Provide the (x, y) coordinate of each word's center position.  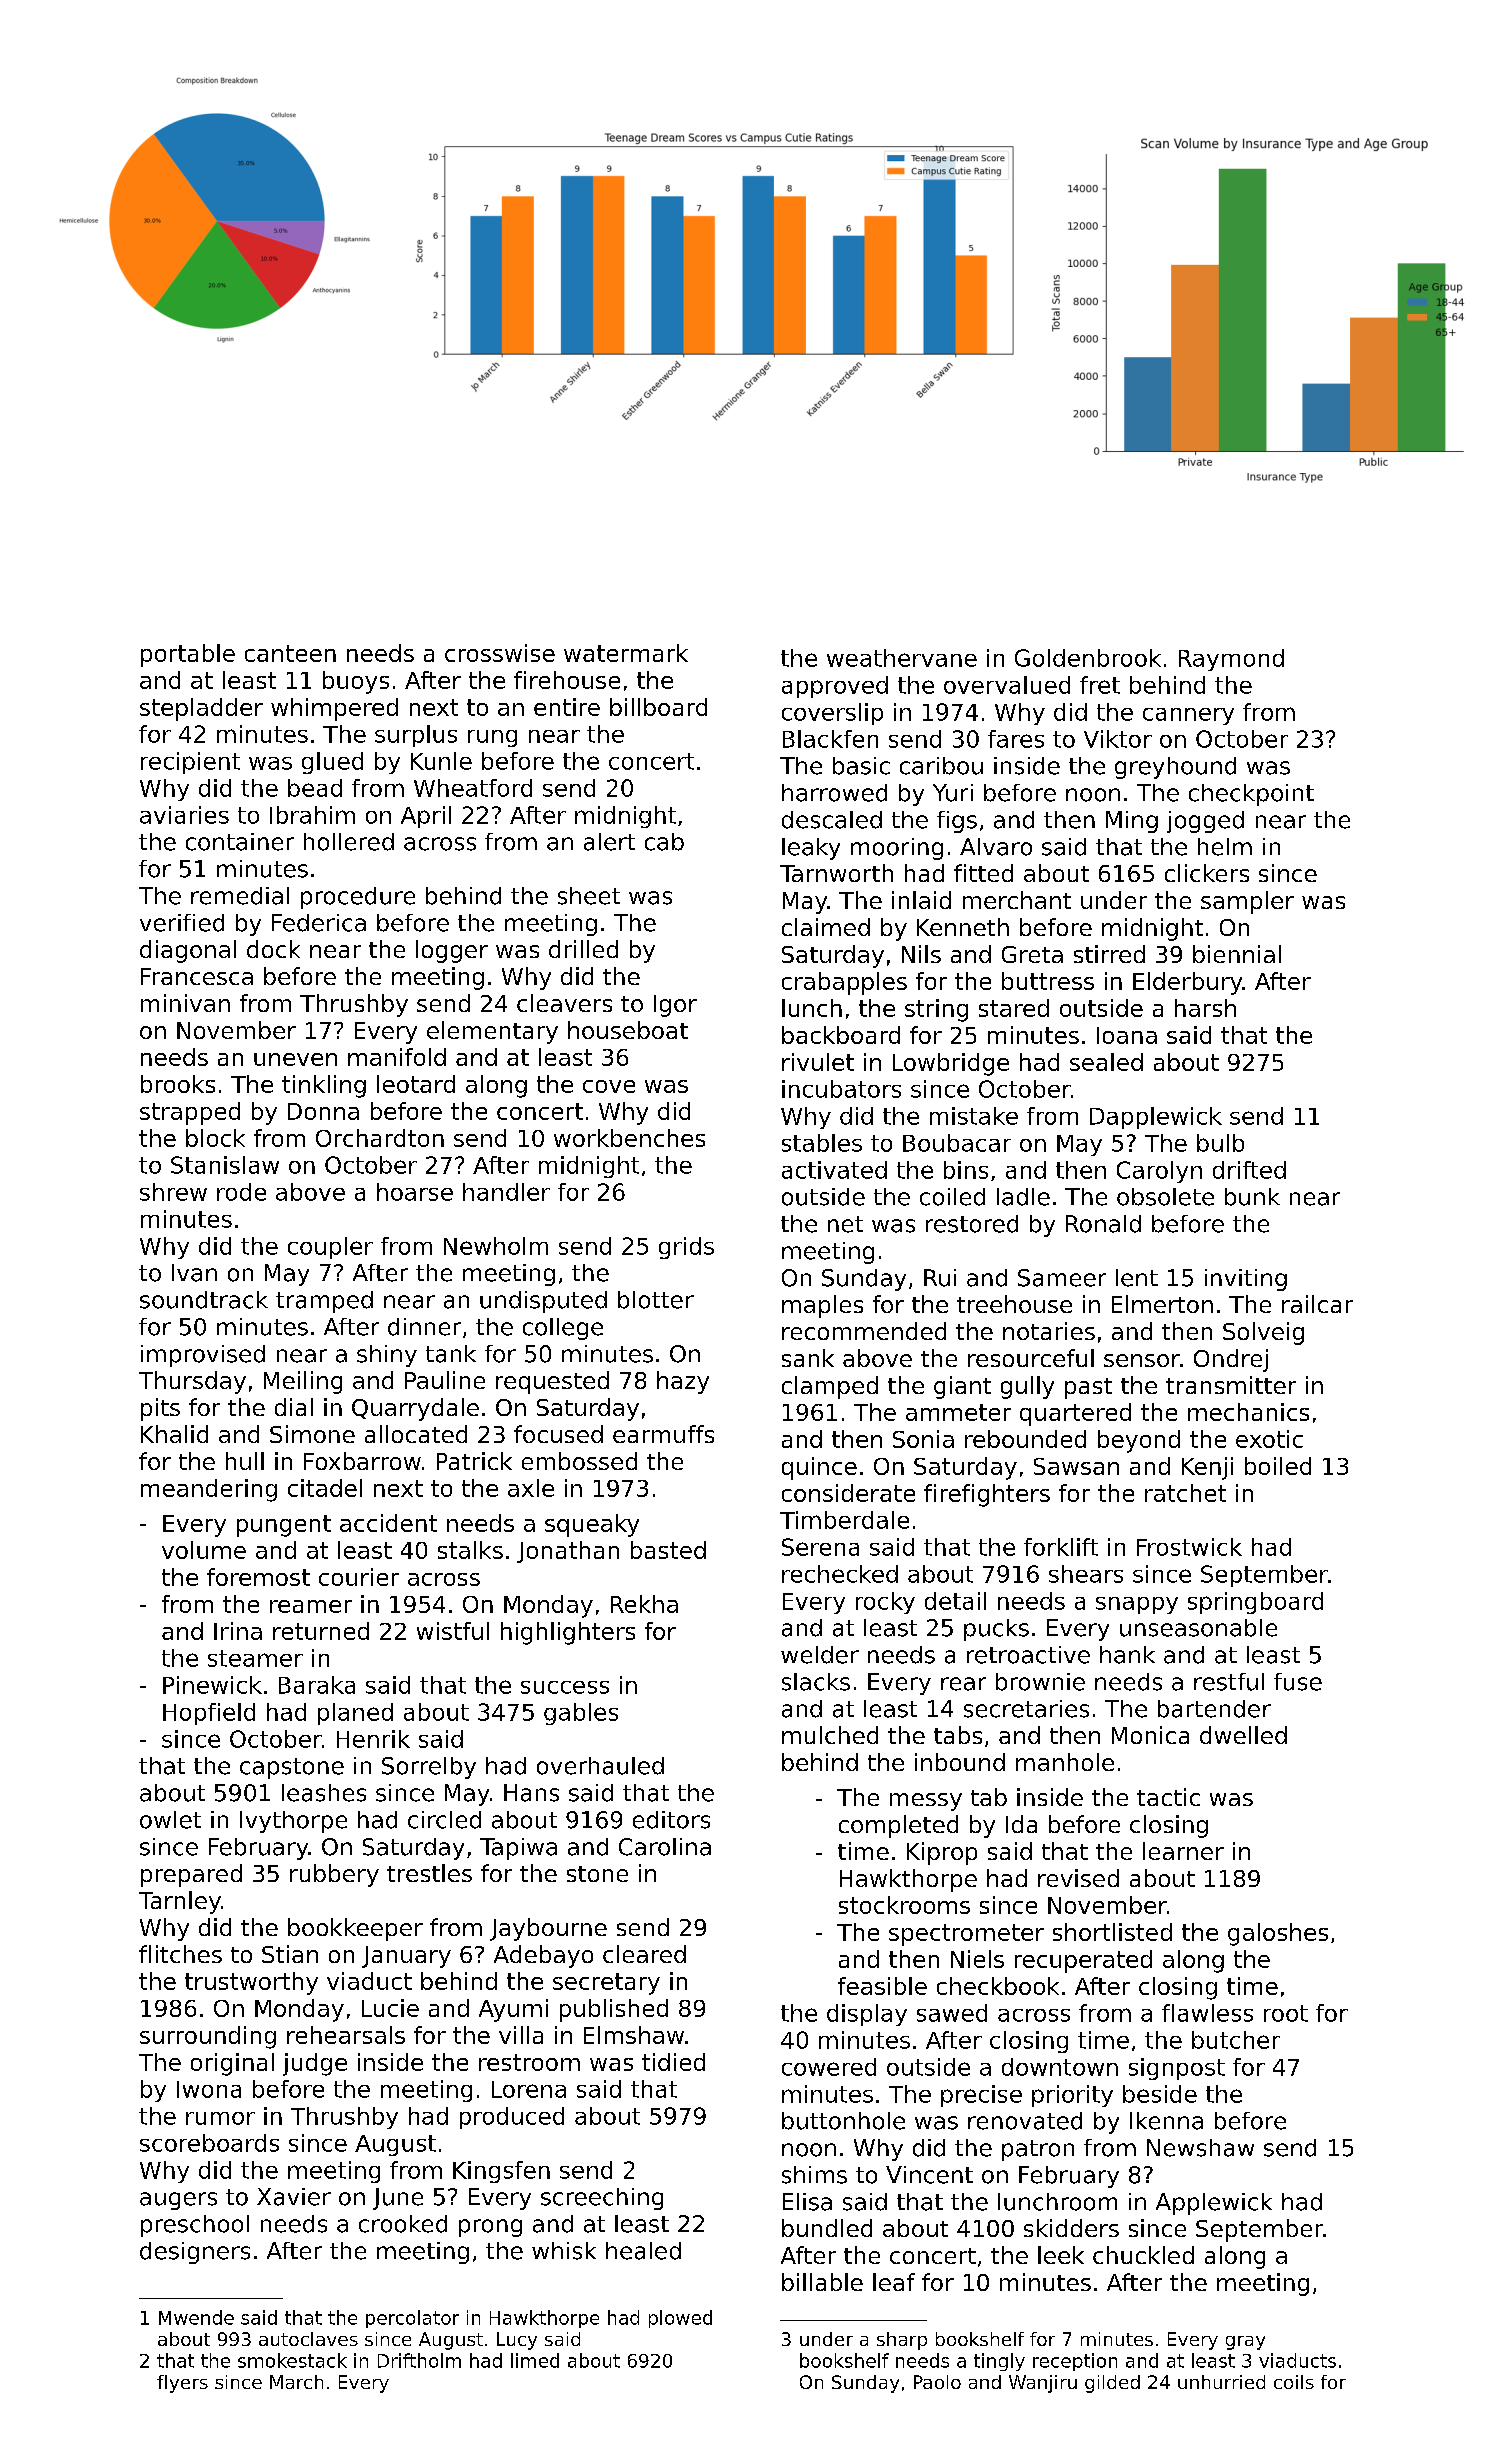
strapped (190, 1113)
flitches (180, 1954)
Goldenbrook (1088, 658)
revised (1078, 1878)
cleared (644, 1954)
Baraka (317, 1685)
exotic (1269, 1439)
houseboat (628, 1030)
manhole (1065, 1762)
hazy (683, 1382)
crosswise (500, 653)
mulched (830, 1735)
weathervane (902, 658)
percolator (412, 2319)
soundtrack (204, 1300)
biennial (1237, 954)
